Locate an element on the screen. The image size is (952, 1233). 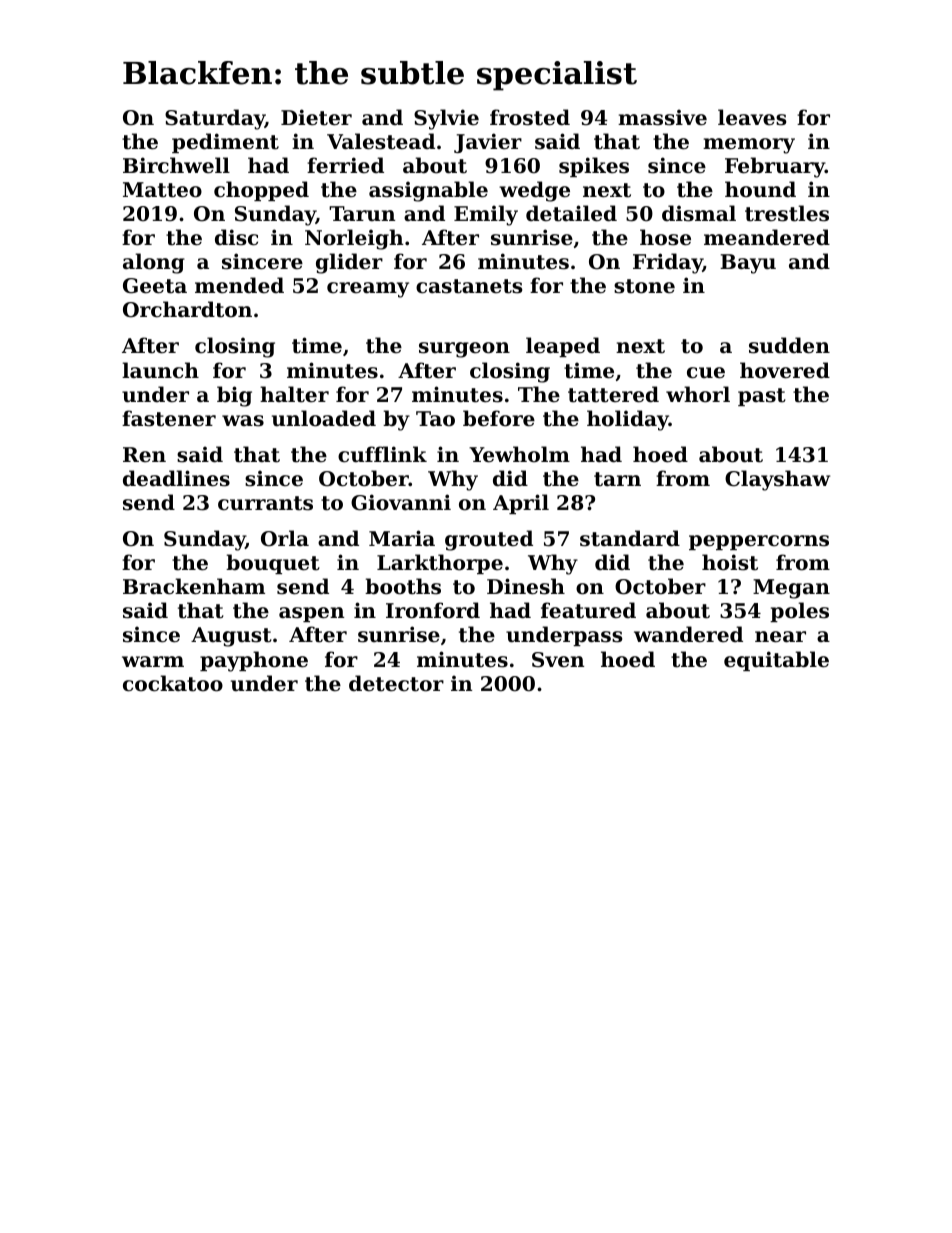
memory is located at coordinates (749, 146).
